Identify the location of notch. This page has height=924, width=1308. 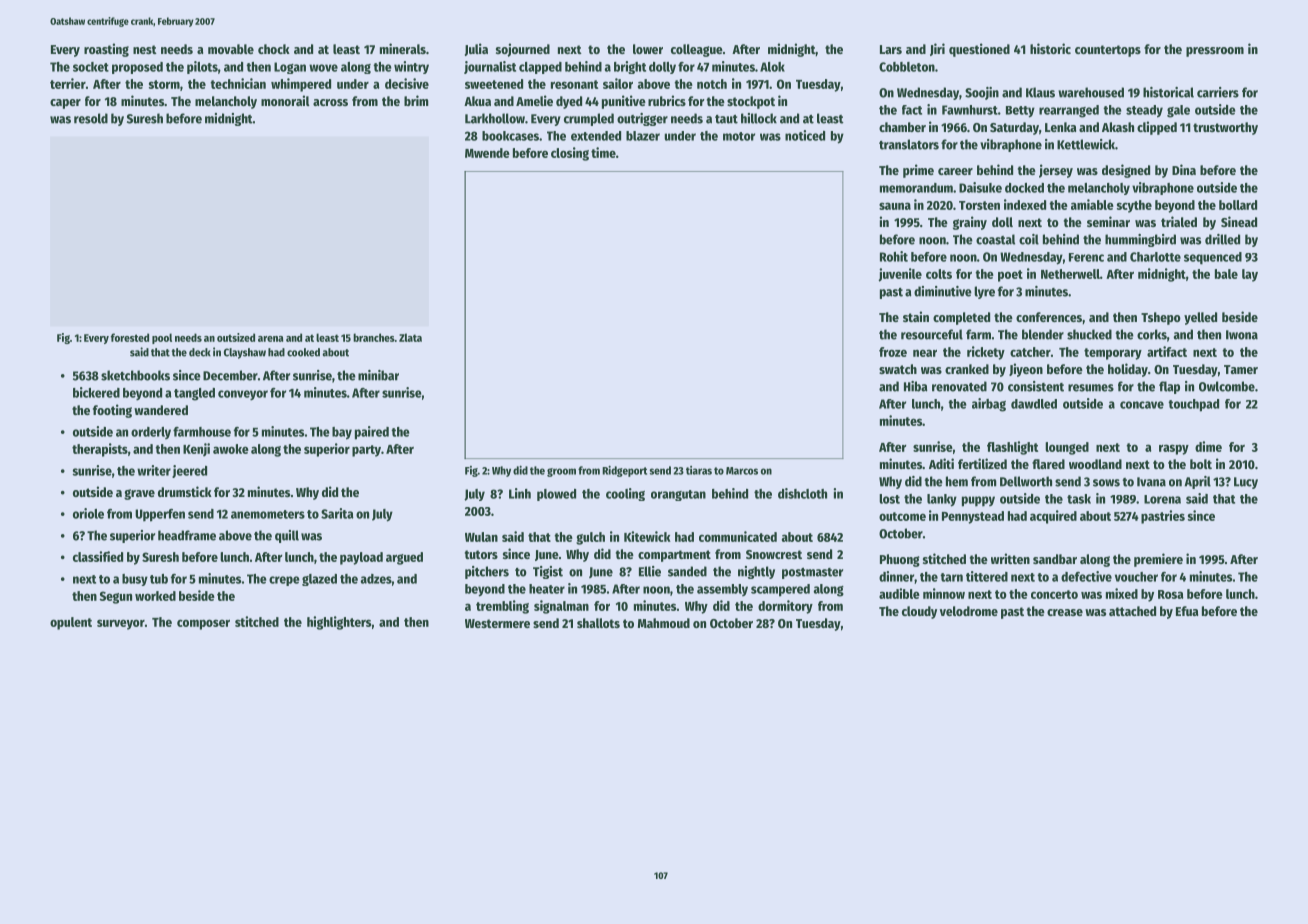
(712, 84).
